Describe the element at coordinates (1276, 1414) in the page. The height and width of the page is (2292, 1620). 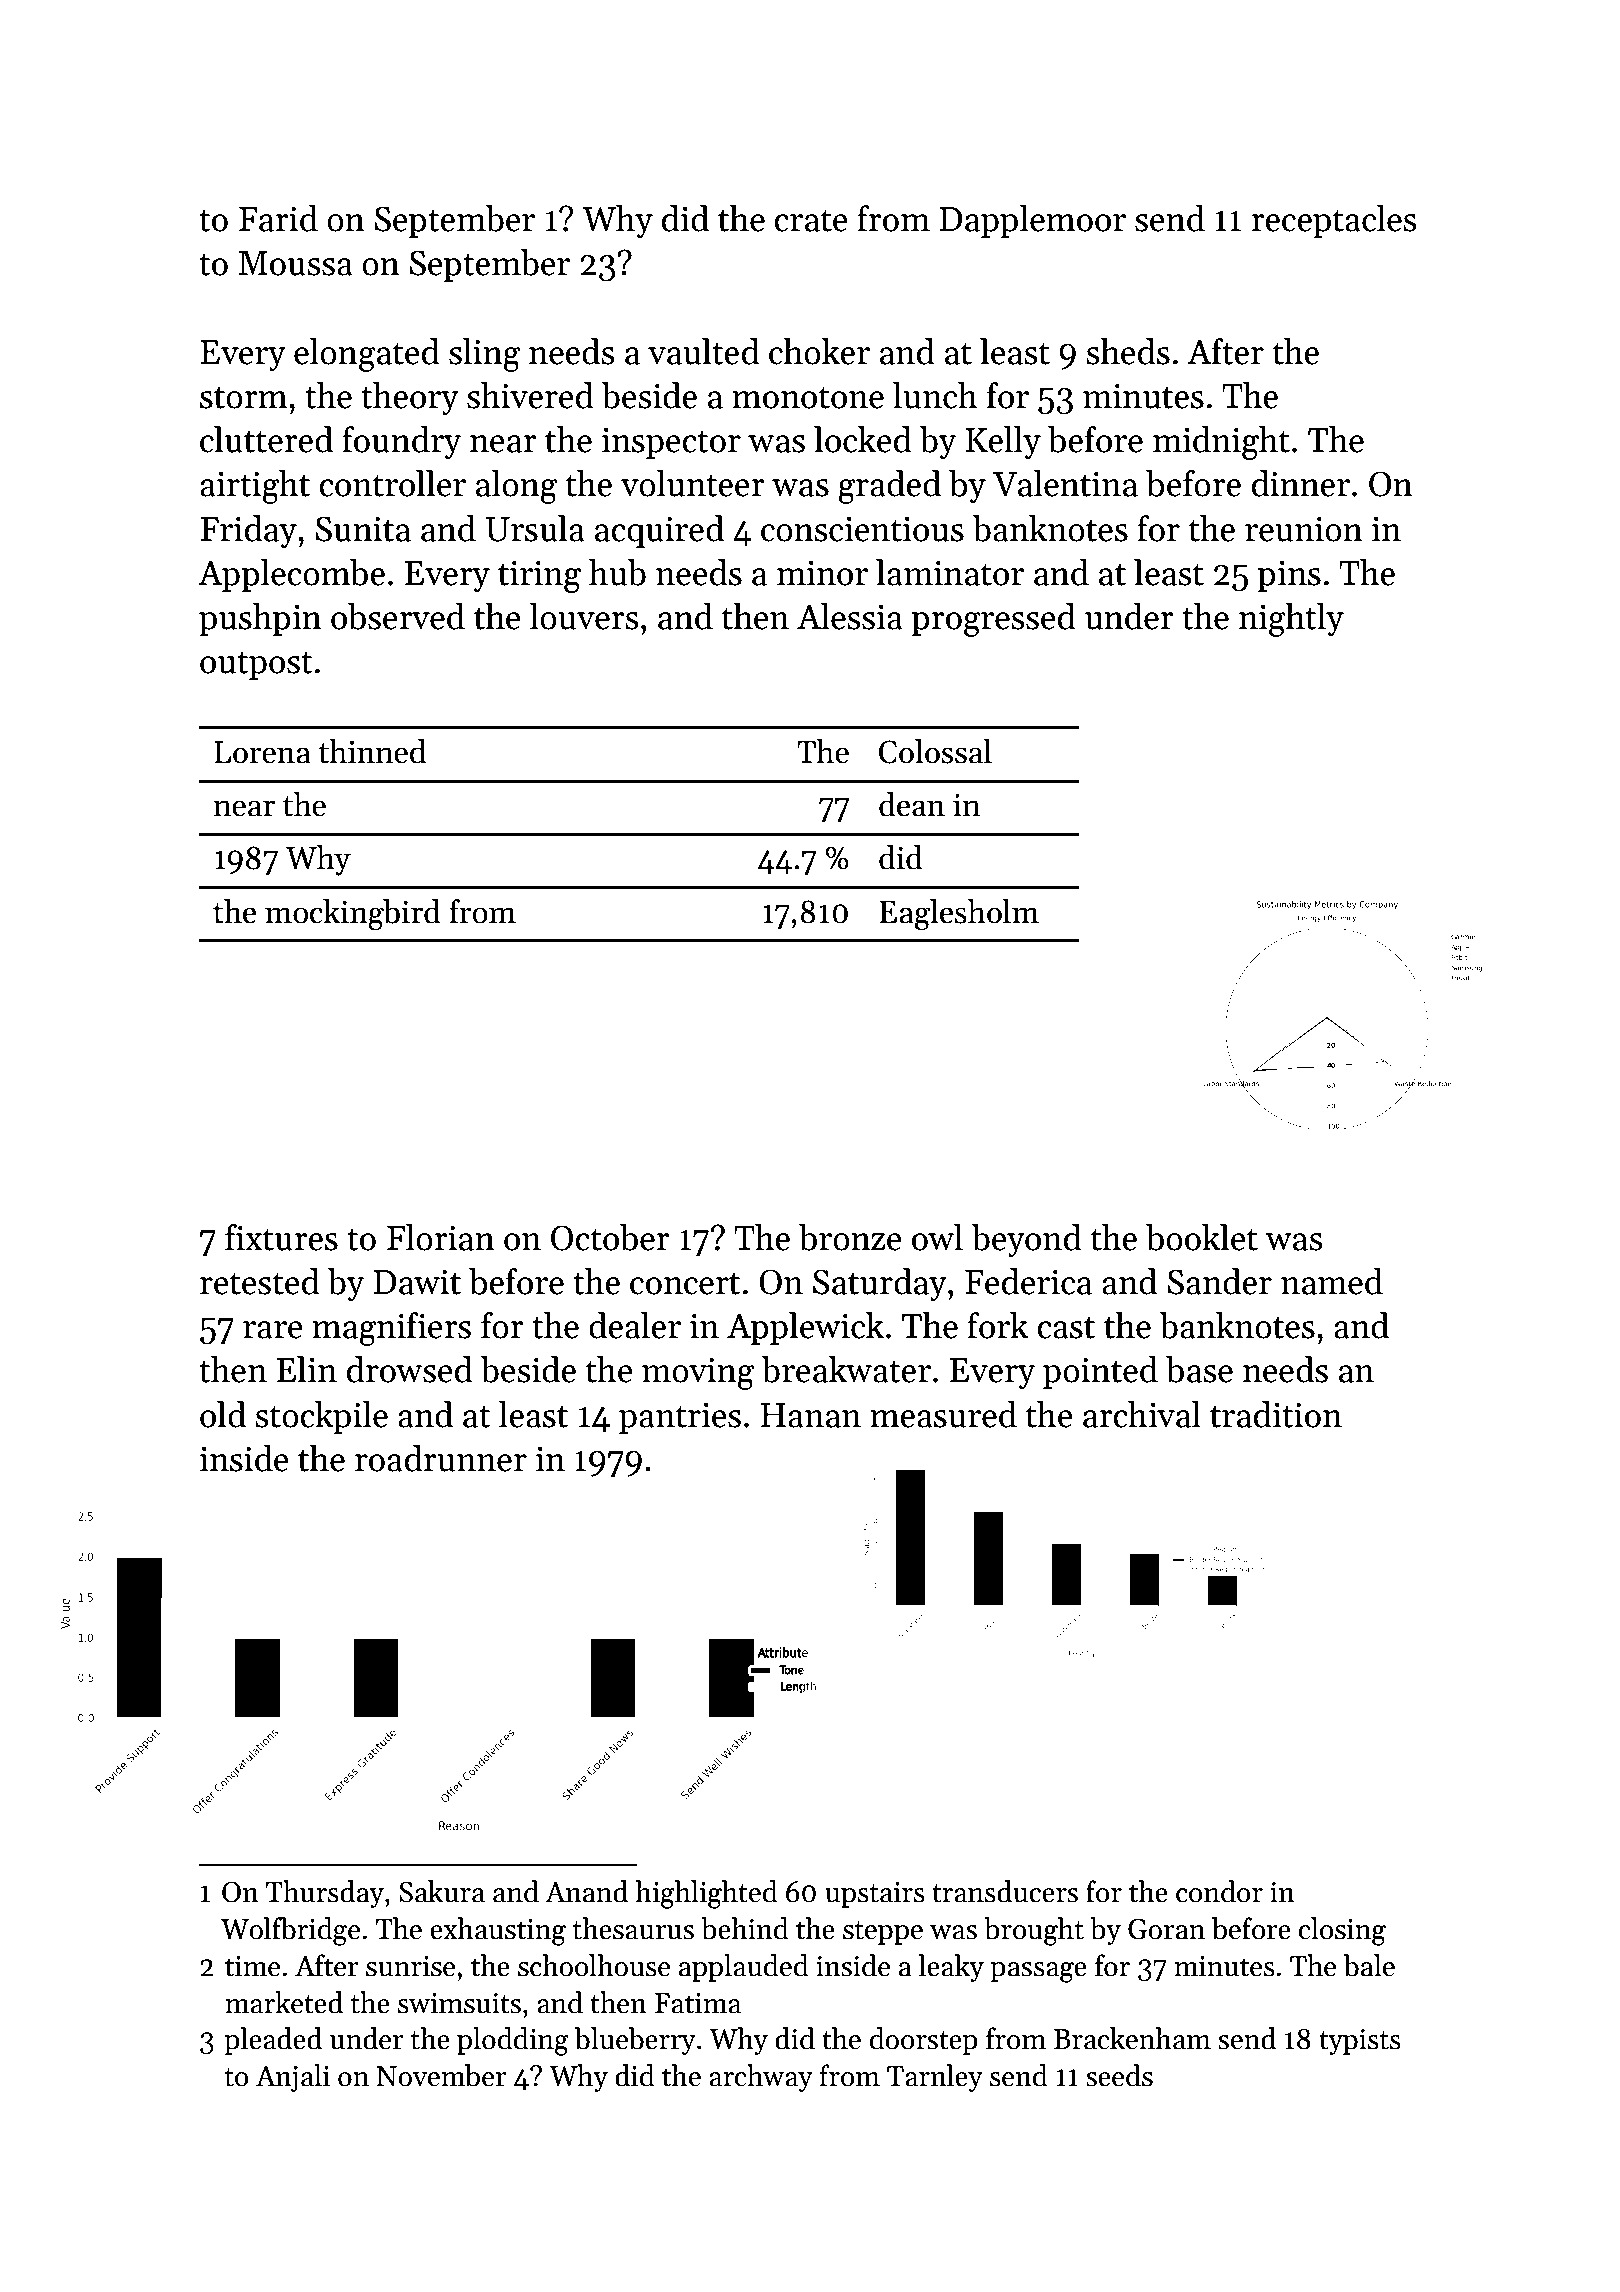
I see `tradition` at that location.
